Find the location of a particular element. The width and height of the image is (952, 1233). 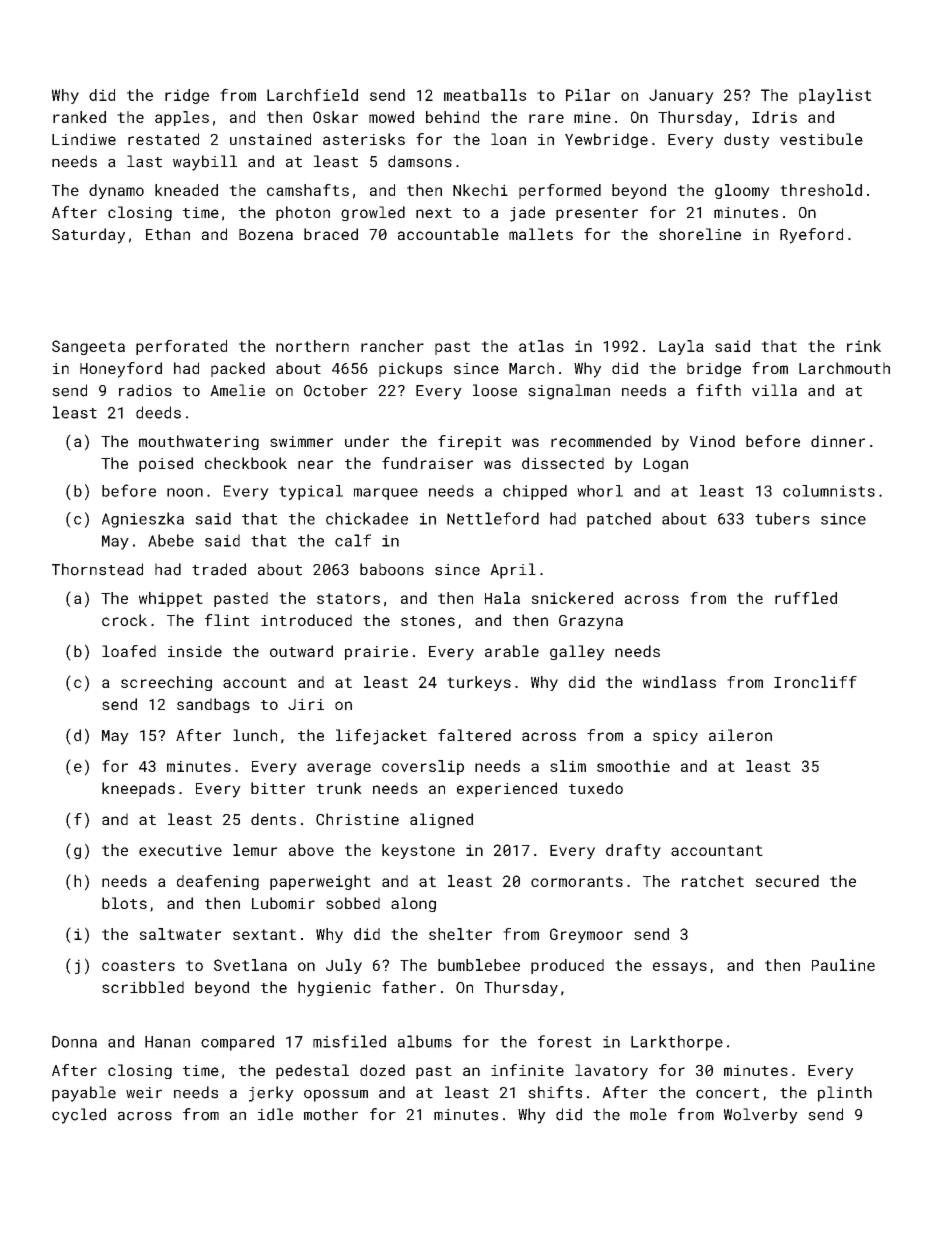

dozed is located at coordinates (382, 1070).
